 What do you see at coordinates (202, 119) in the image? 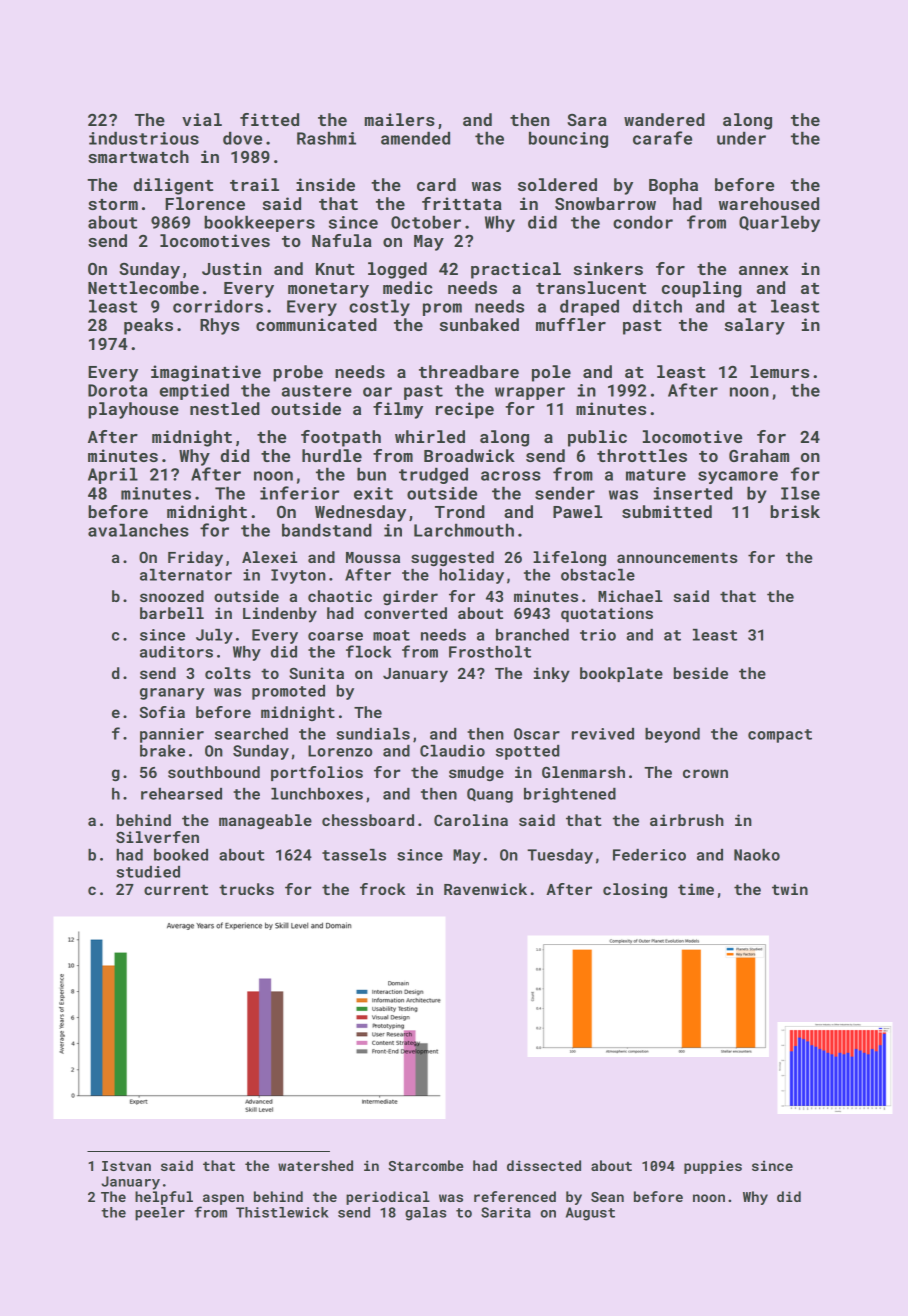
I see `vial` at bounding box center [202, 119].
